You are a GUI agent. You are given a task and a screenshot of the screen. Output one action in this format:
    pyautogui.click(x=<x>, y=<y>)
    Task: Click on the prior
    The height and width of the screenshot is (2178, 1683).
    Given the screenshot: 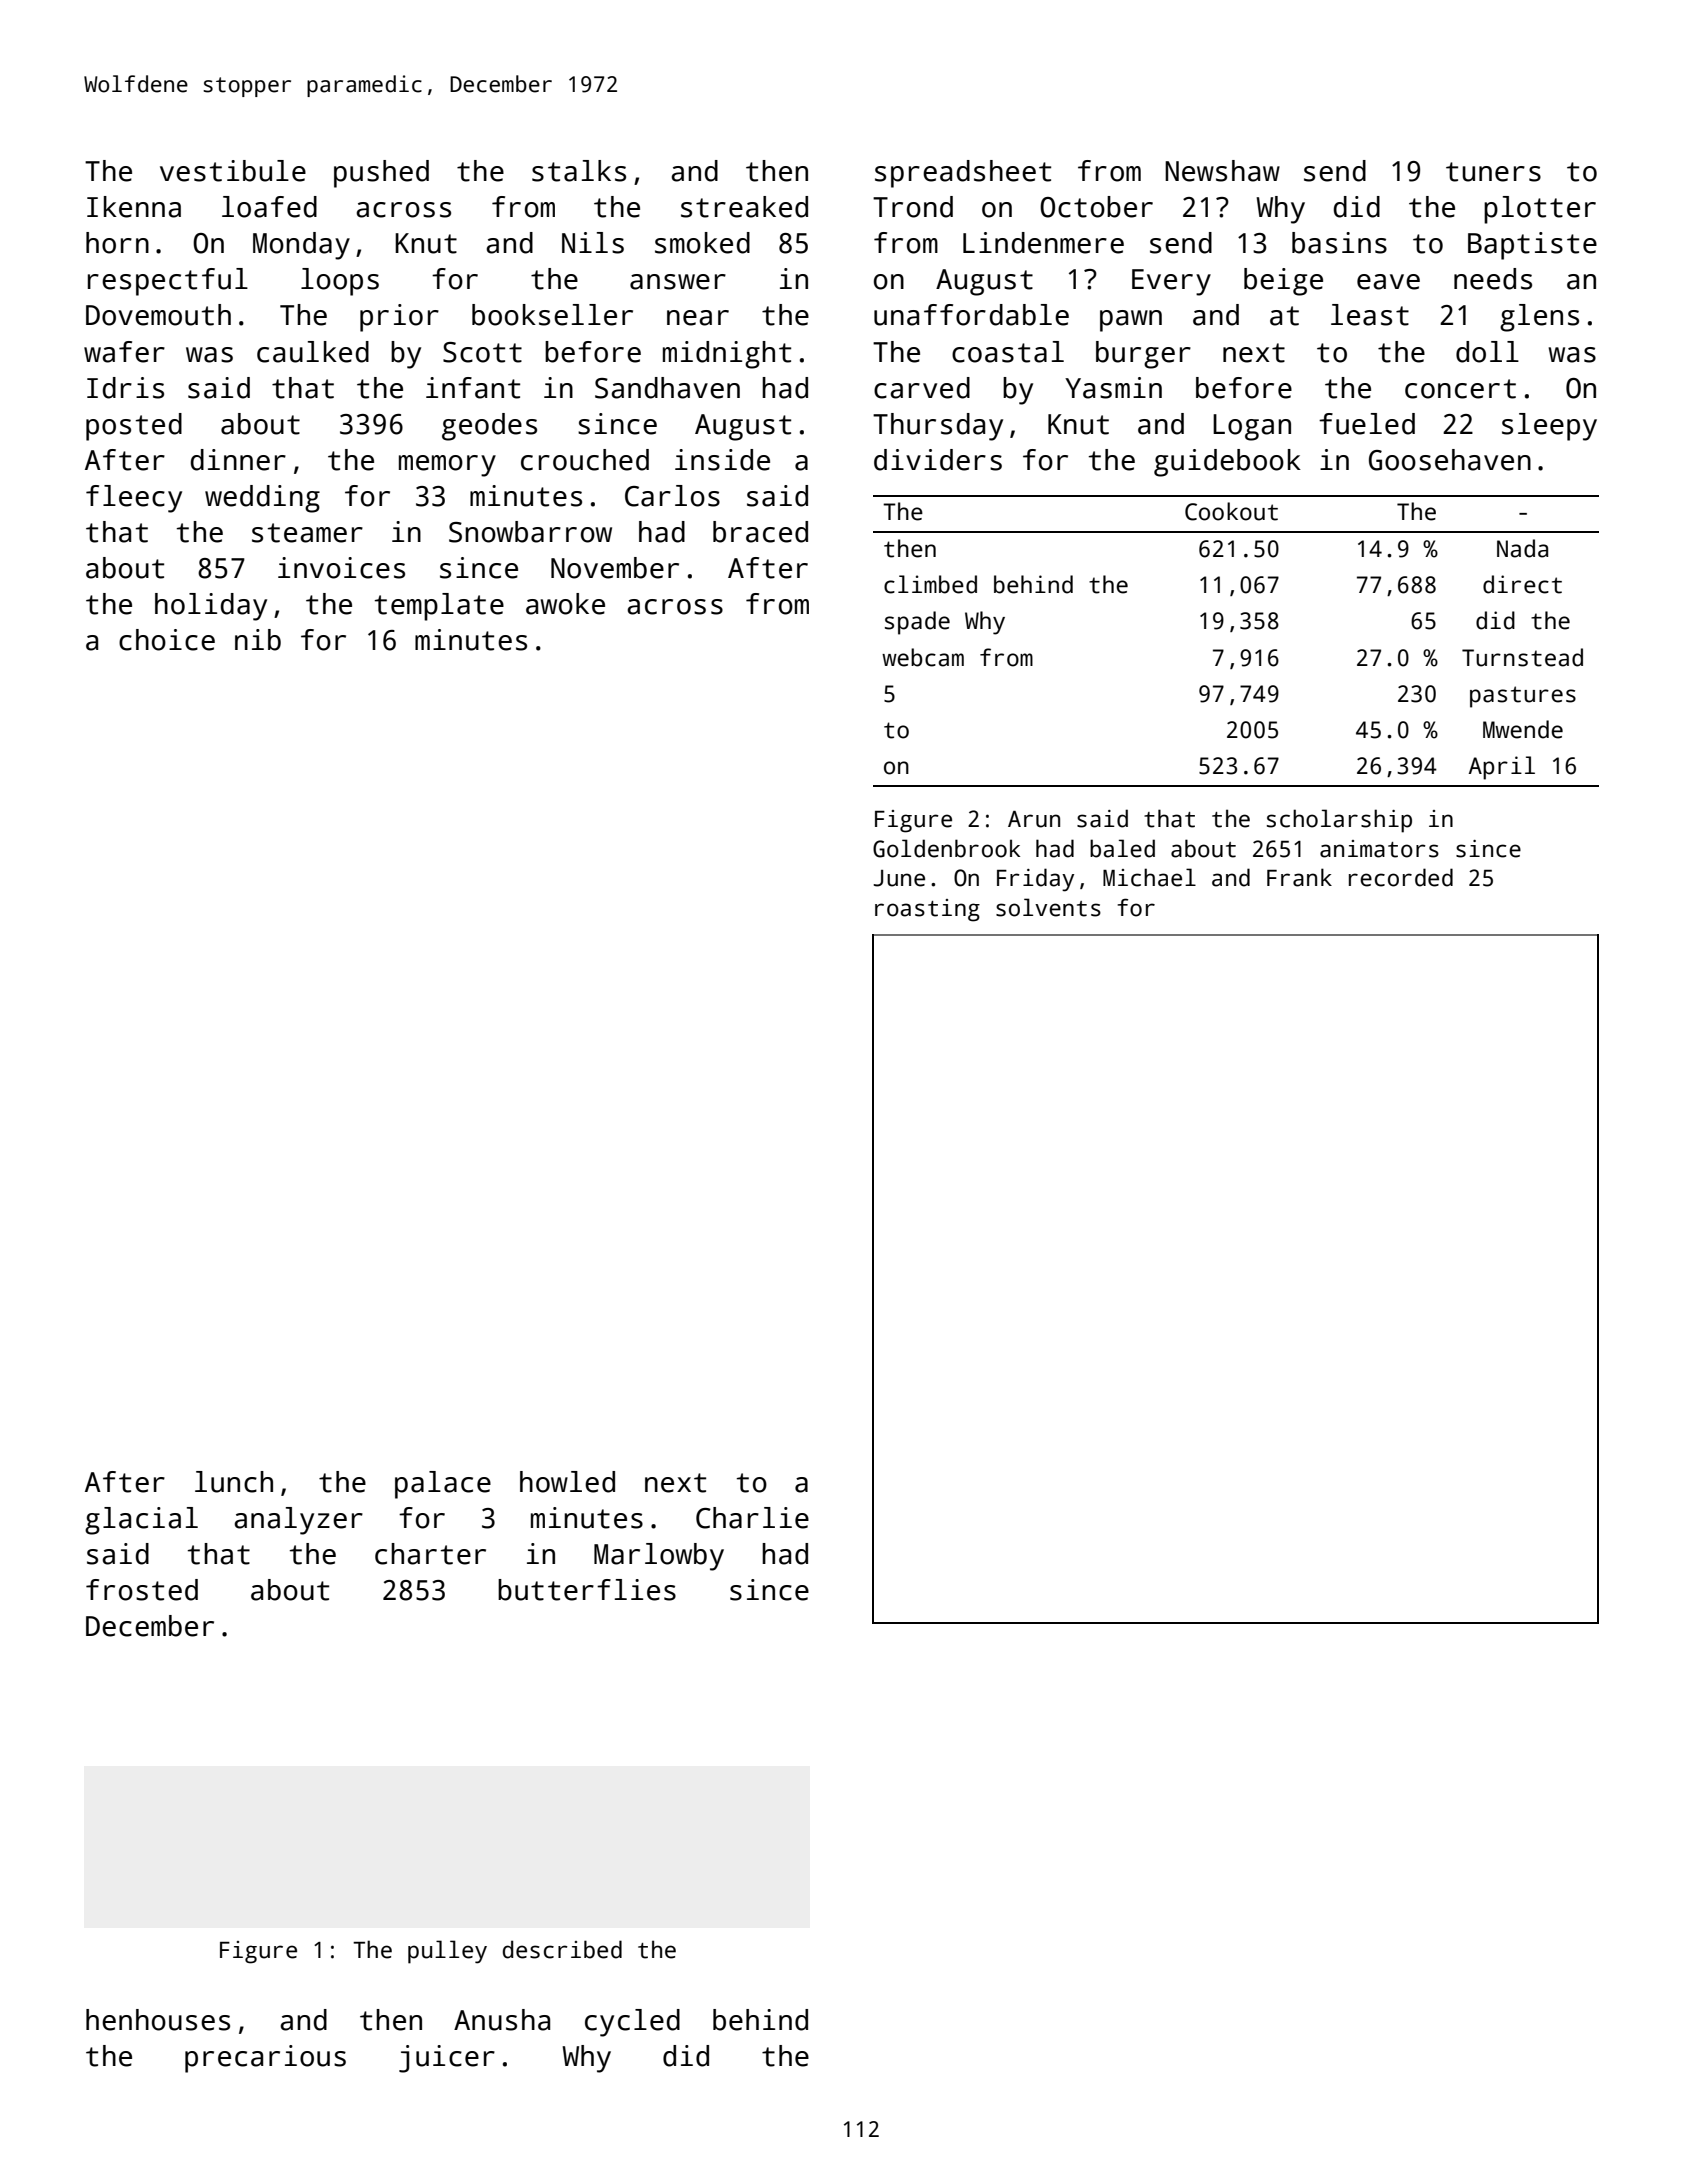 What is the action you would take?
    pyautogui.click(x=399, y=318)
